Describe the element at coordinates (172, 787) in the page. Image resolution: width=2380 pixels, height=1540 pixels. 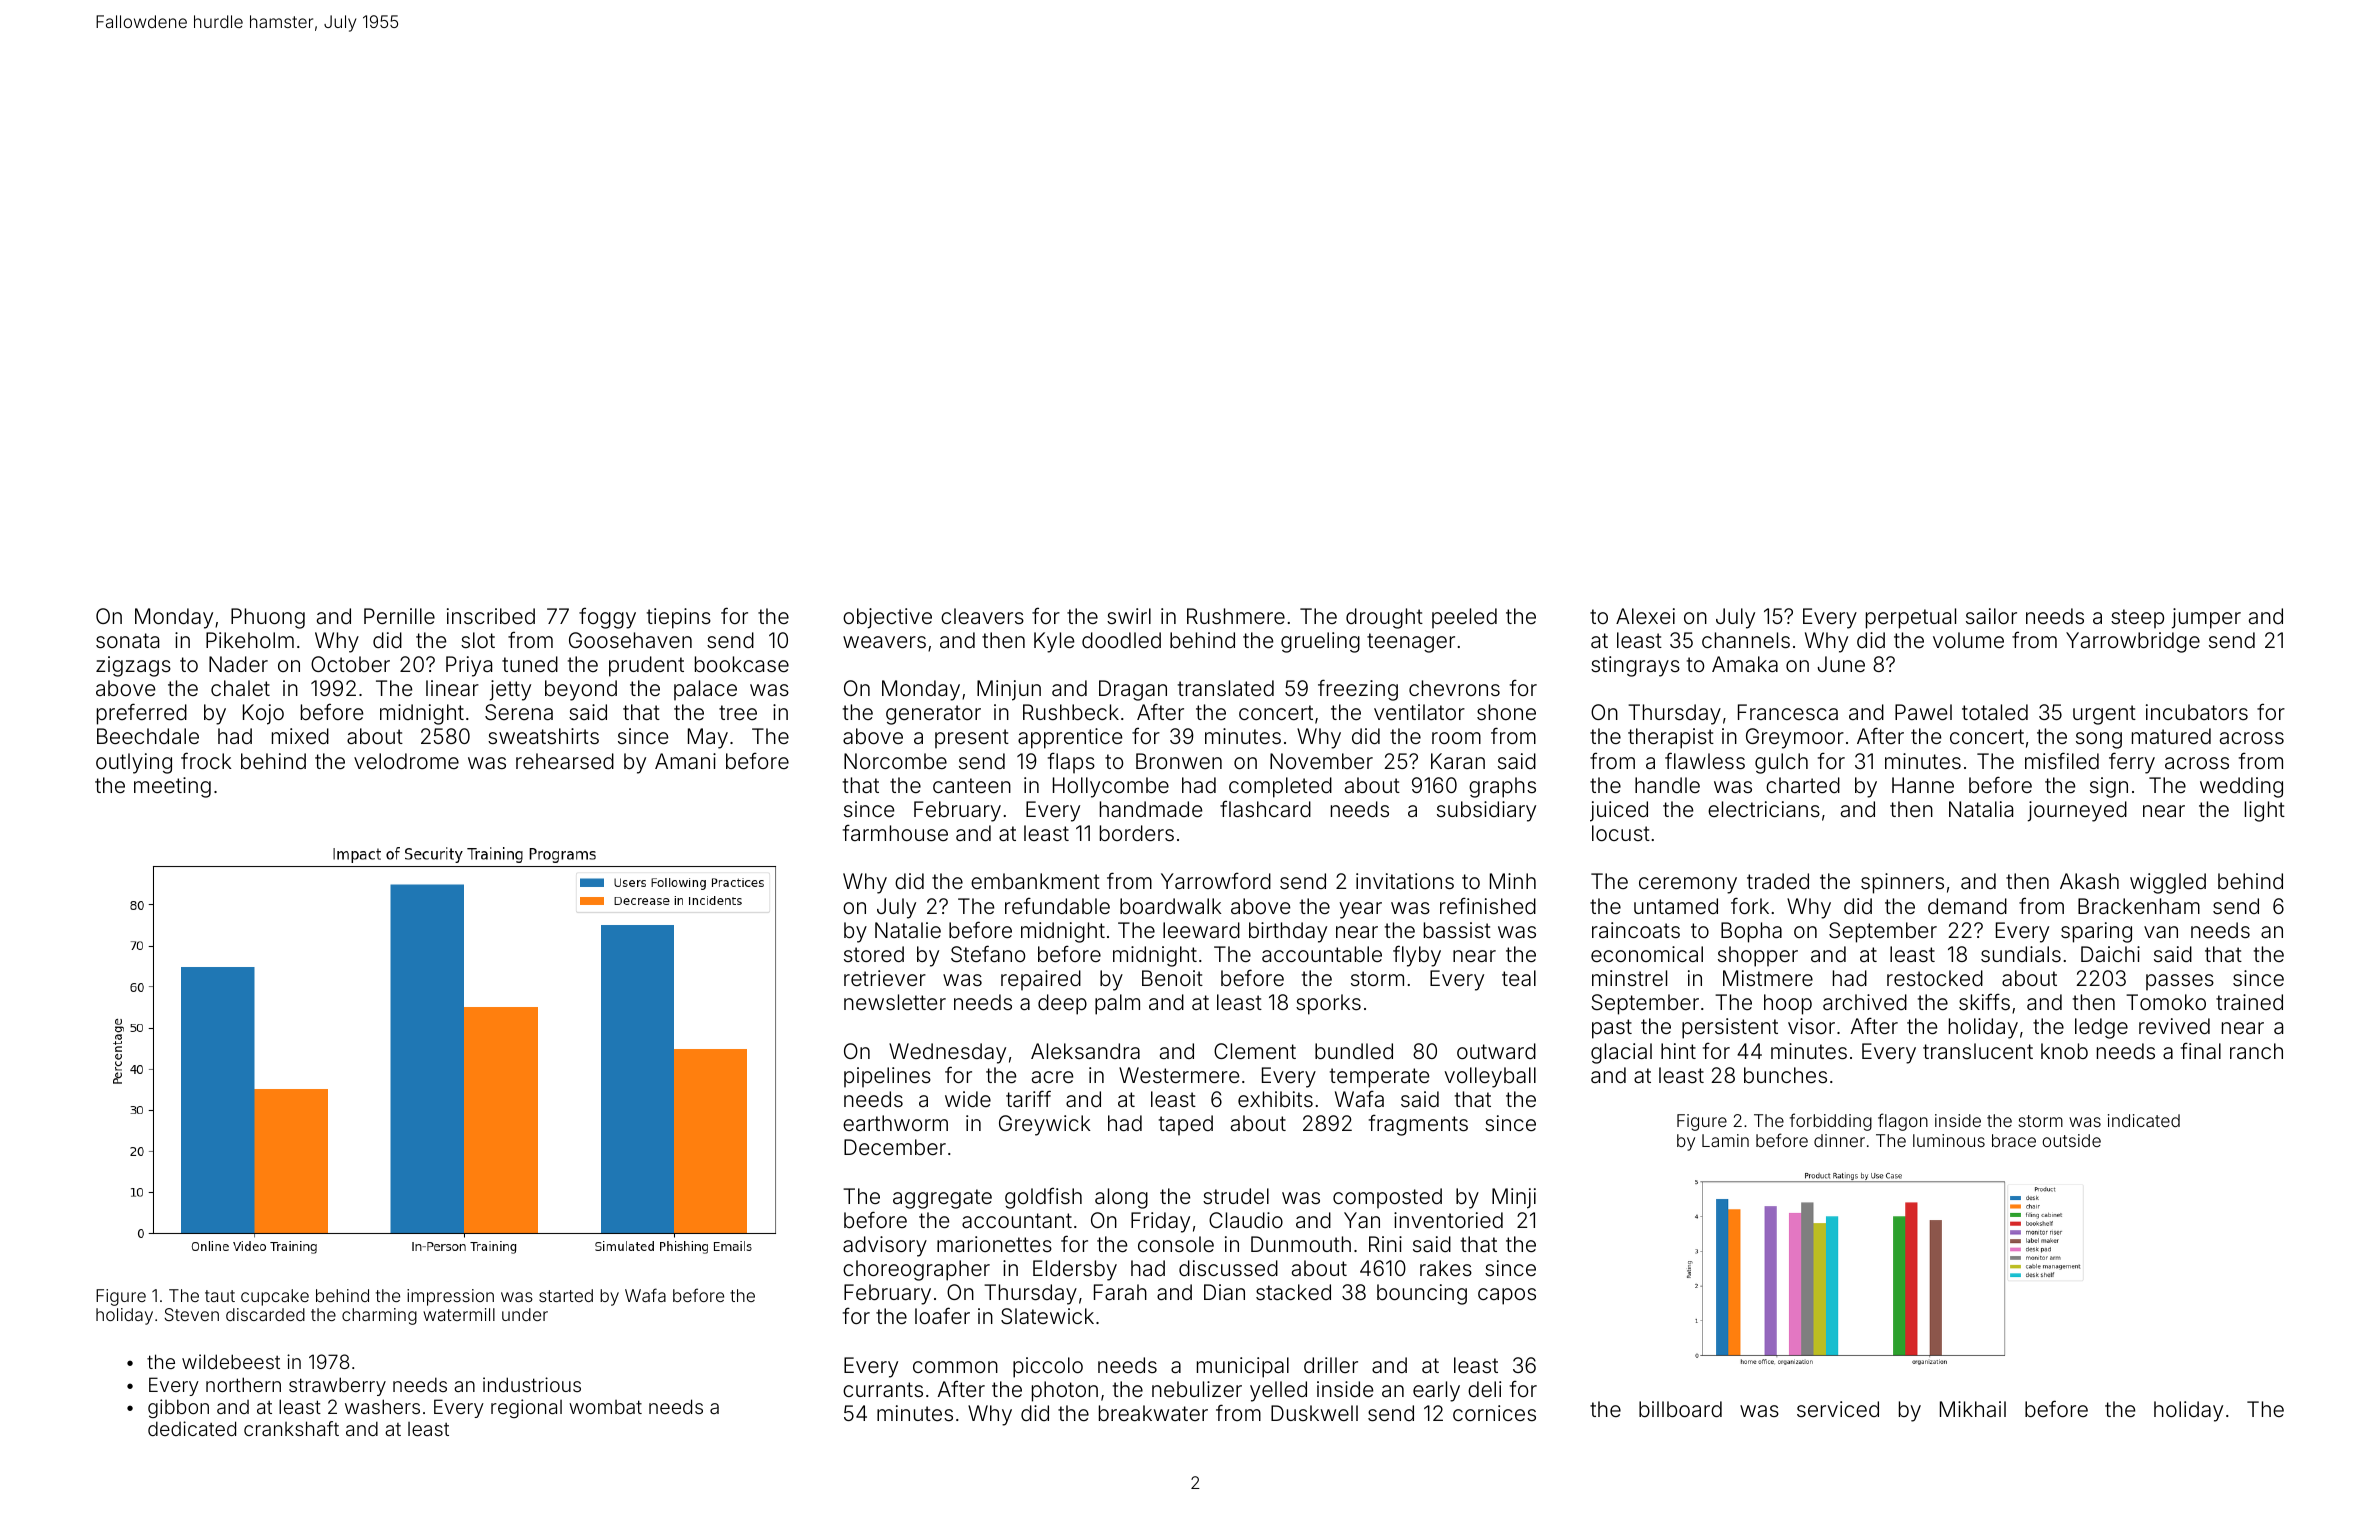
I see `meeting` at that location.
